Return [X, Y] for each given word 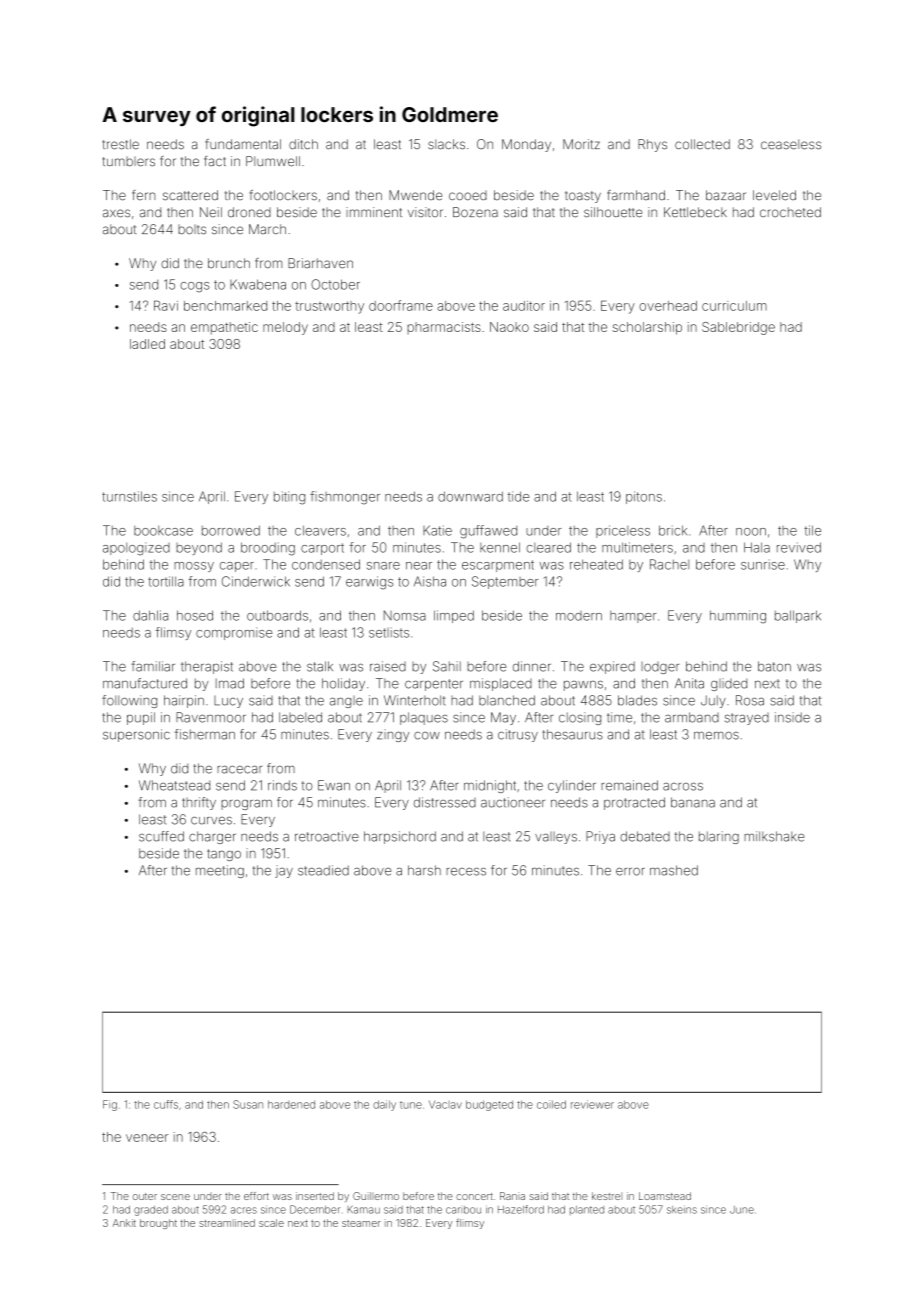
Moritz [581, 144]
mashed [674, 870]
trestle [121, 144]
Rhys [652, 145]
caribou [463, 1210]
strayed [747, 719]
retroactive [327, 836]
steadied [323, 870]
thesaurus [572, 734]
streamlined [227, 1223]
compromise [234, 633]
